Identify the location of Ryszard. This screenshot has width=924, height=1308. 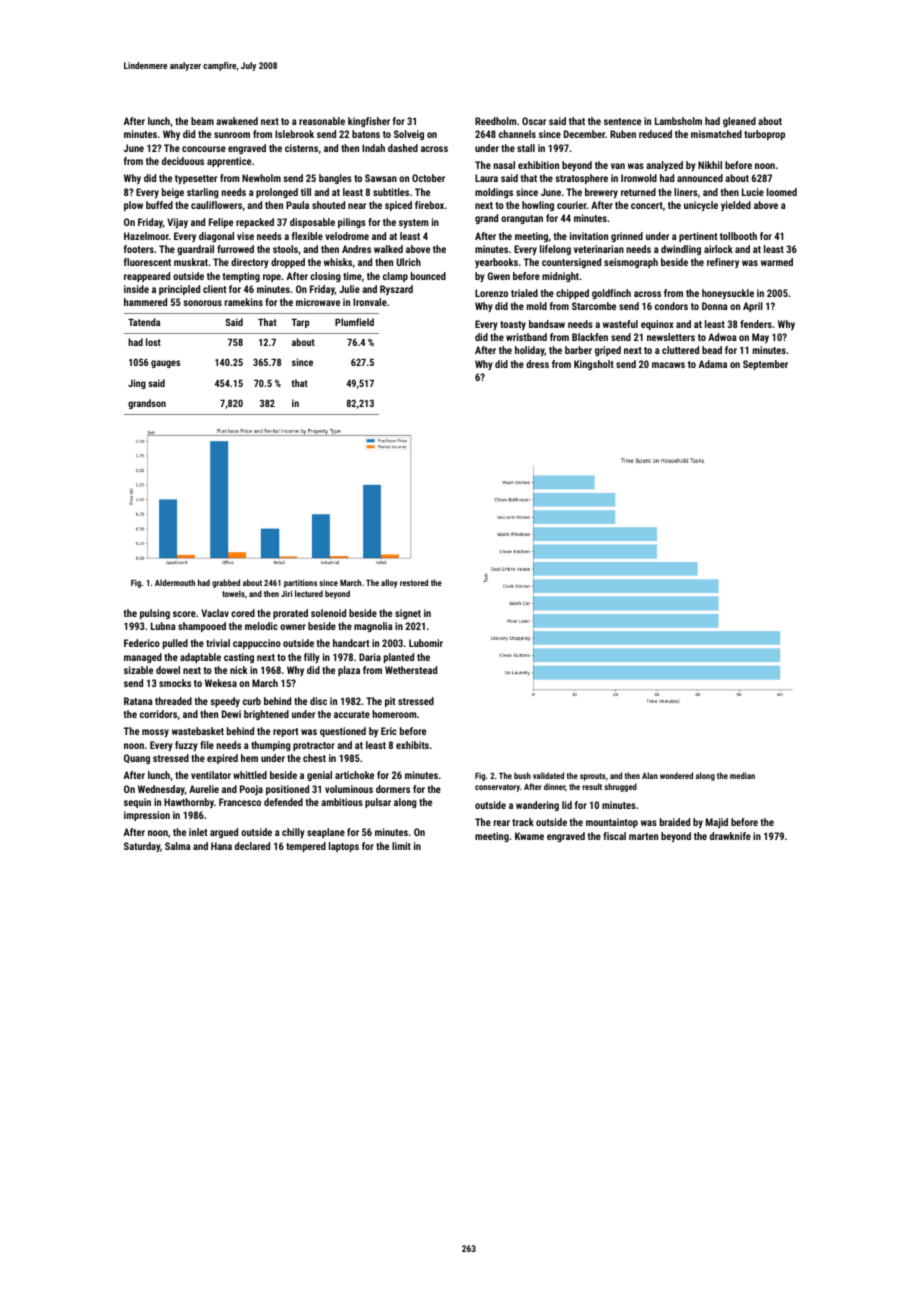
(396, 290).
